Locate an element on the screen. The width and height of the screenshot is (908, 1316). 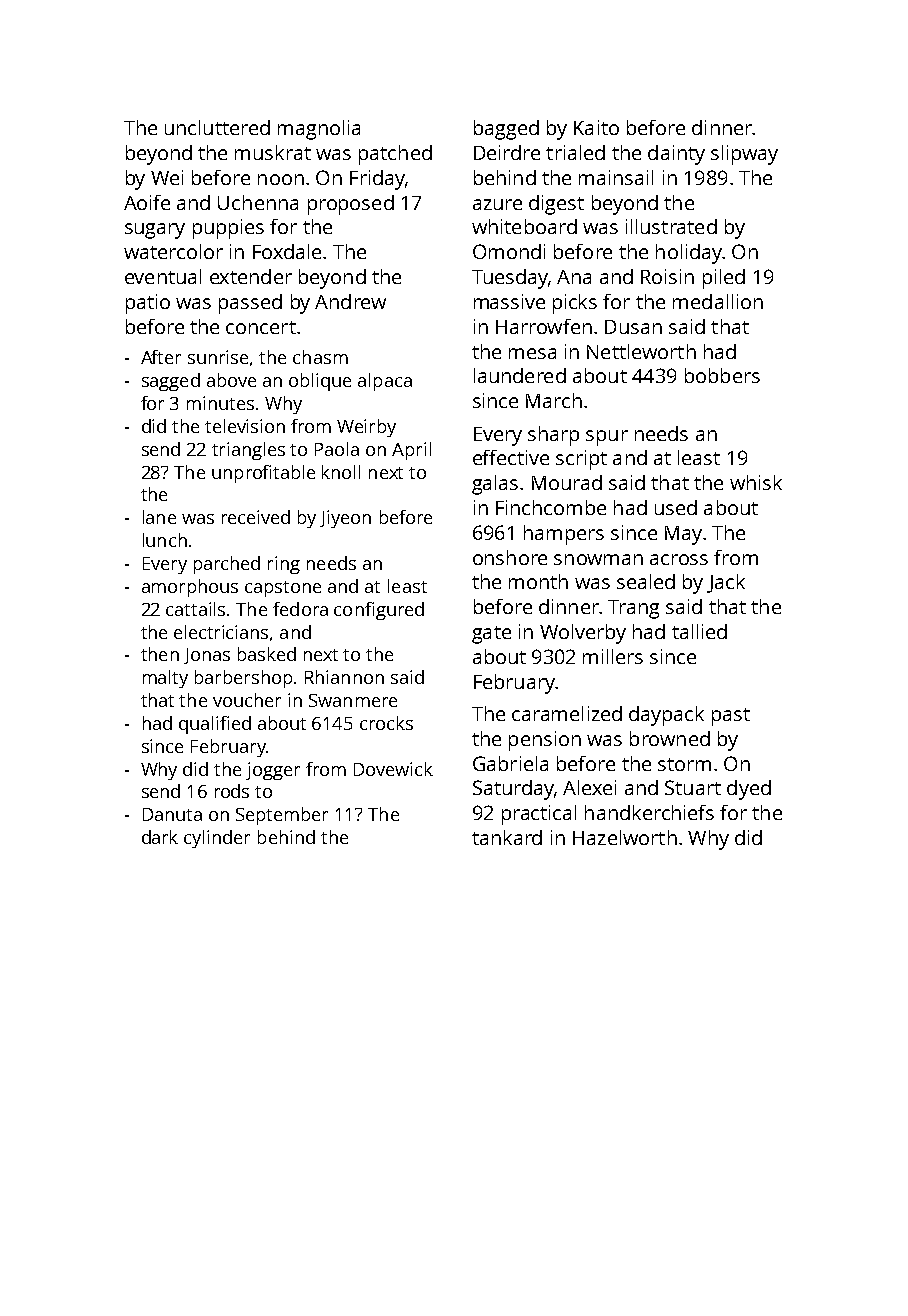
gate is located at coordinates (491, 635).
